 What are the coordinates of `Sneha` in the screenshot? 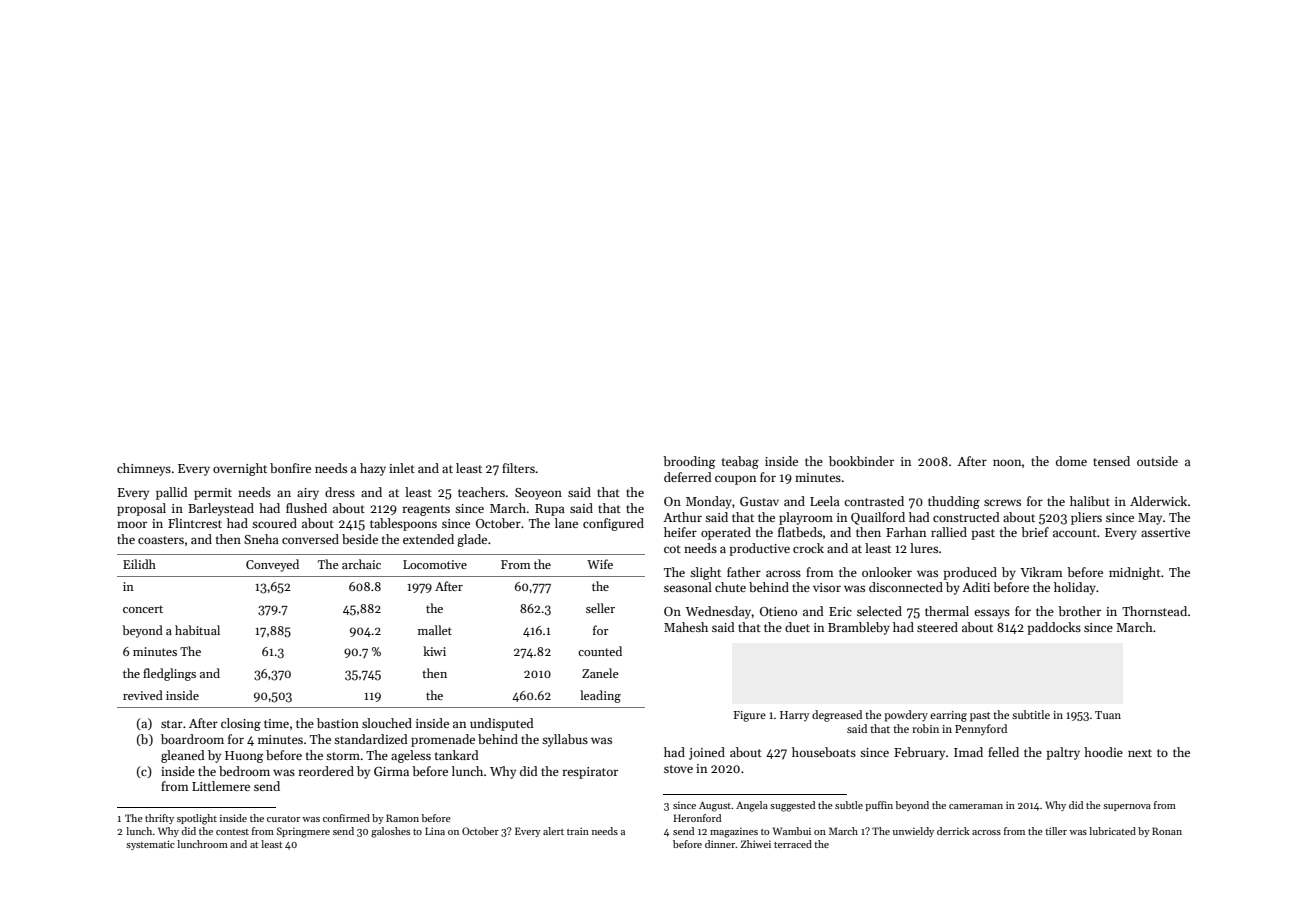 It's located at (261, 539).
